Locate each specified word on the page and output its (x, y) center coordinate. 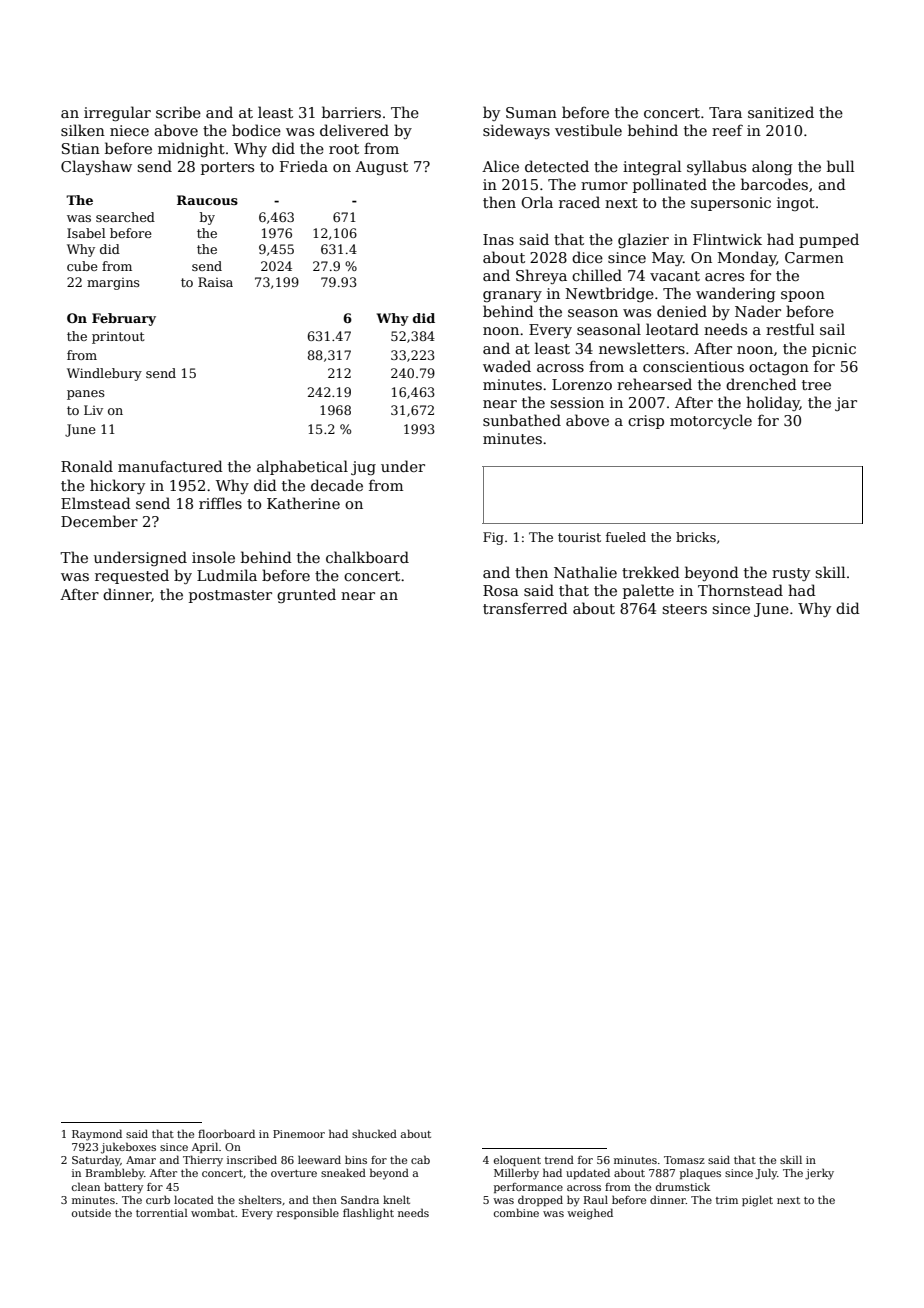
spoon (803, 296)
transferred (525, 608)
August (381, 168)
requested (132, 576)
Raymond (97, 1135)
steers (684, 609)
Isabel (86, 233)
